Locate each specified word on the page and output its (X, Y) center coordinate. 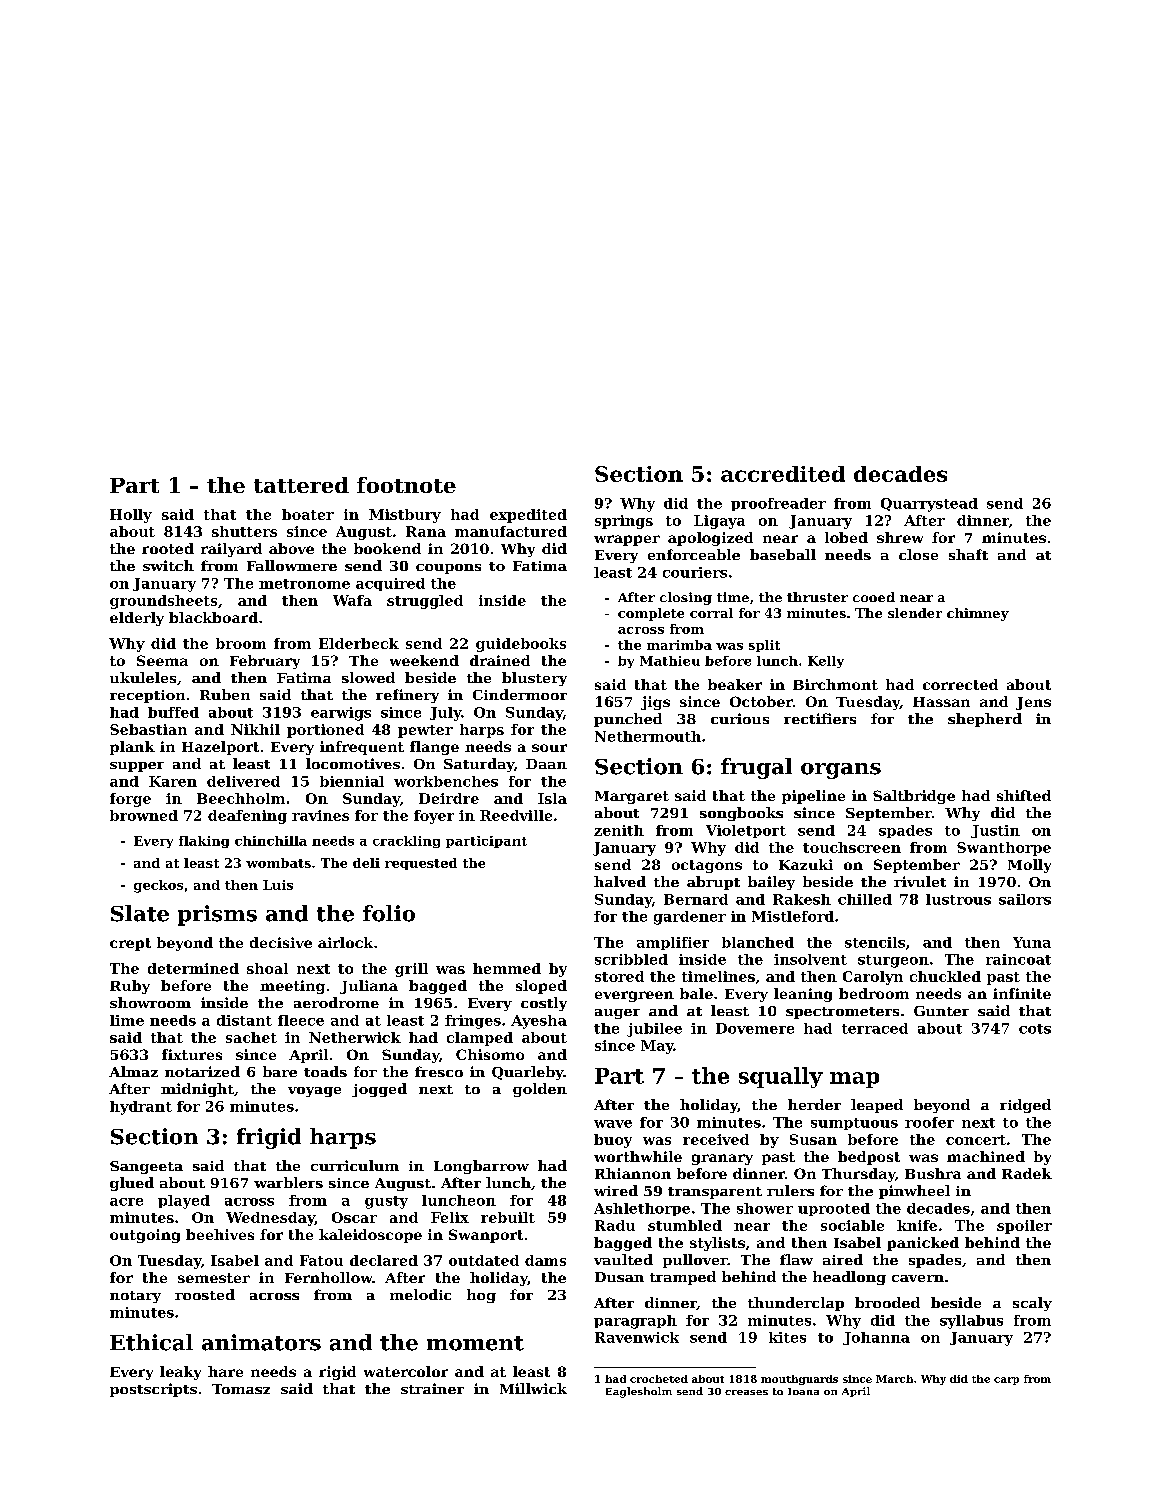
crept (130, 944)
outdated (484, 1260)
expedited (528, 516)
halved (620, 881)
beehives (220, 1234)
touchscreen (852, 847)
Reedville (516, 815)
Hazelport (220, 748)
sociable (852, 1225)
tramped (683, 1278)
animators (261, 1342)
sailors (1025, 899)
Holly (131, 516)
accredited (783, 474)
